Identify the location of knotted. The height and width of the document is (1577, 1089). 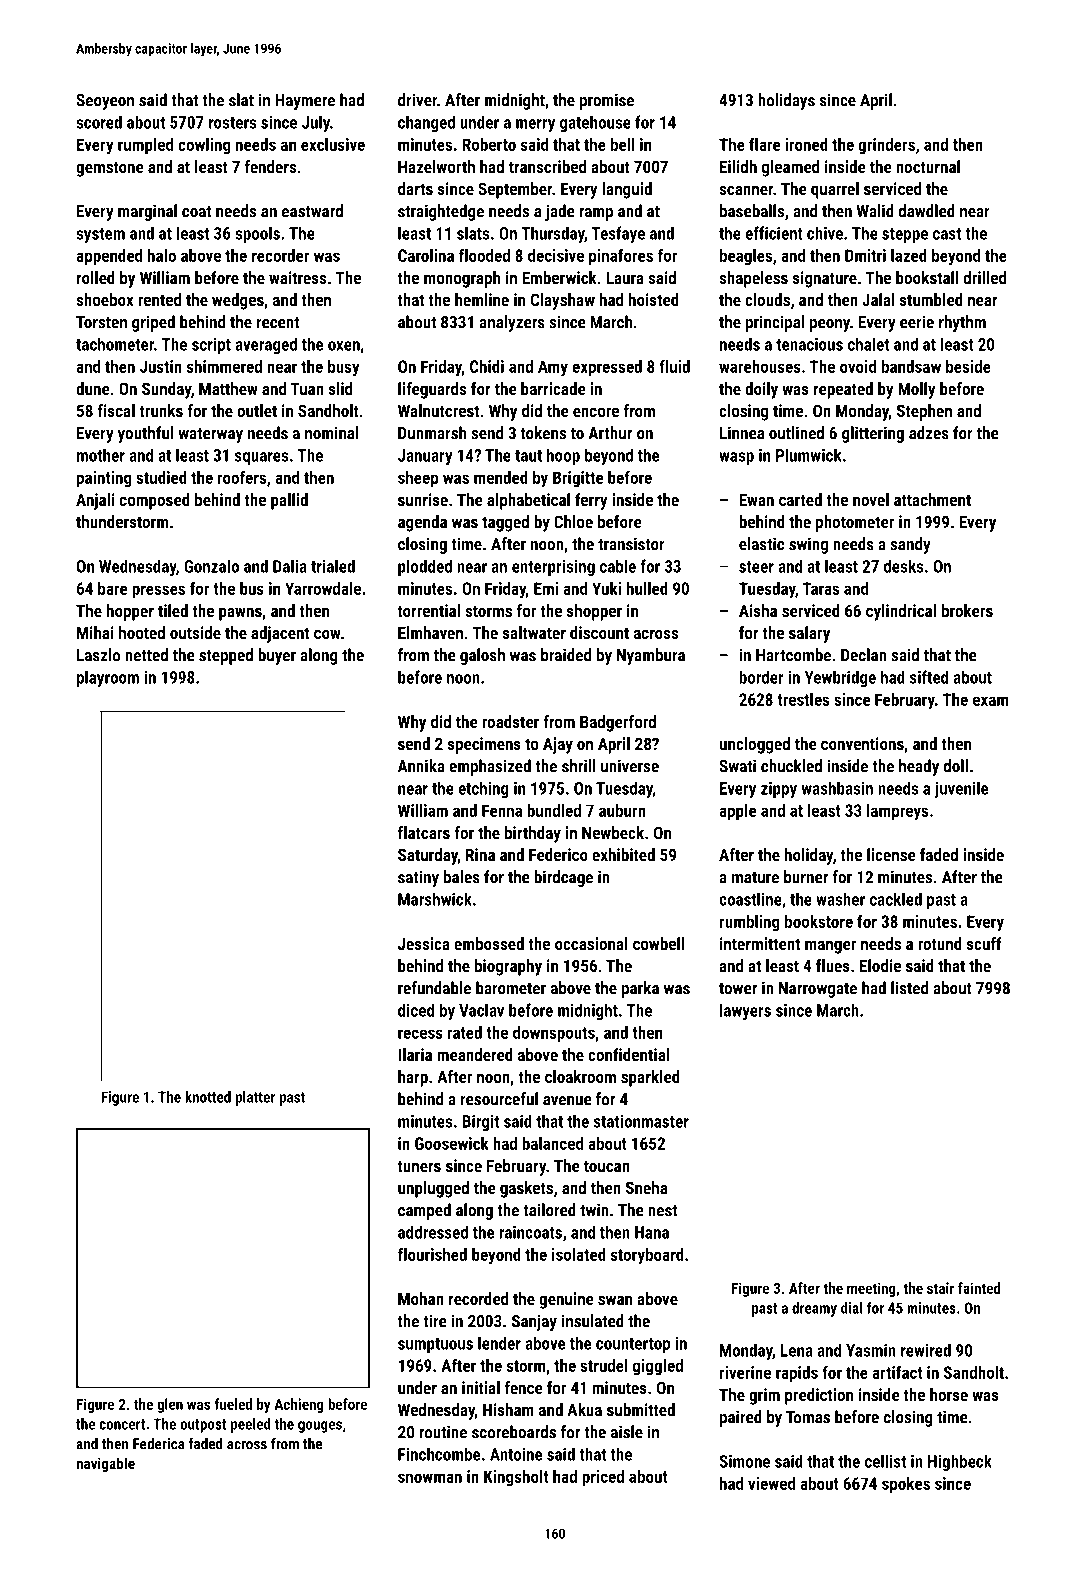
(208, 1097).
